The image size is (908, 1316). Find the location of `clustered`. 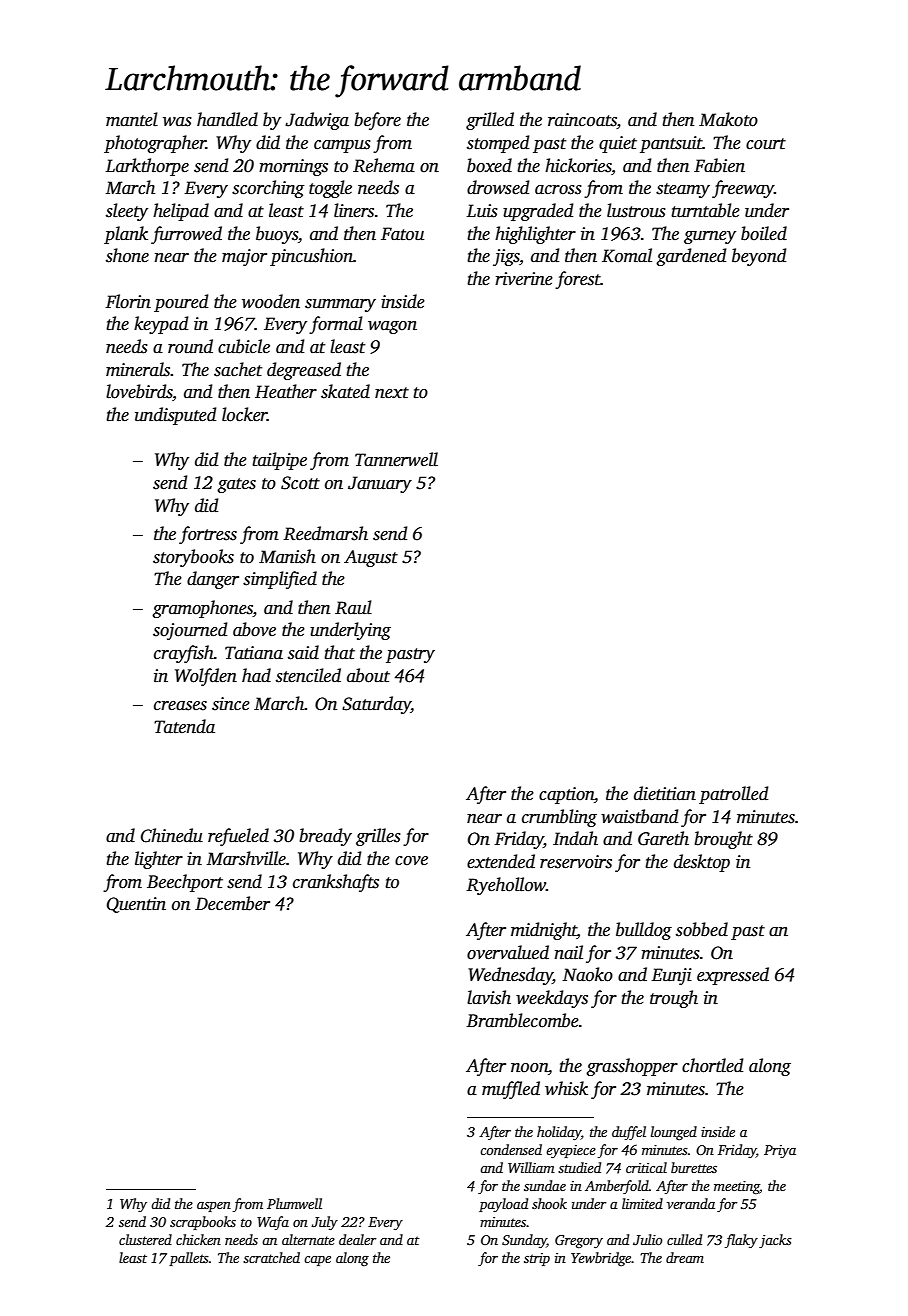

clustered is located at coordinates (145, 1239).
